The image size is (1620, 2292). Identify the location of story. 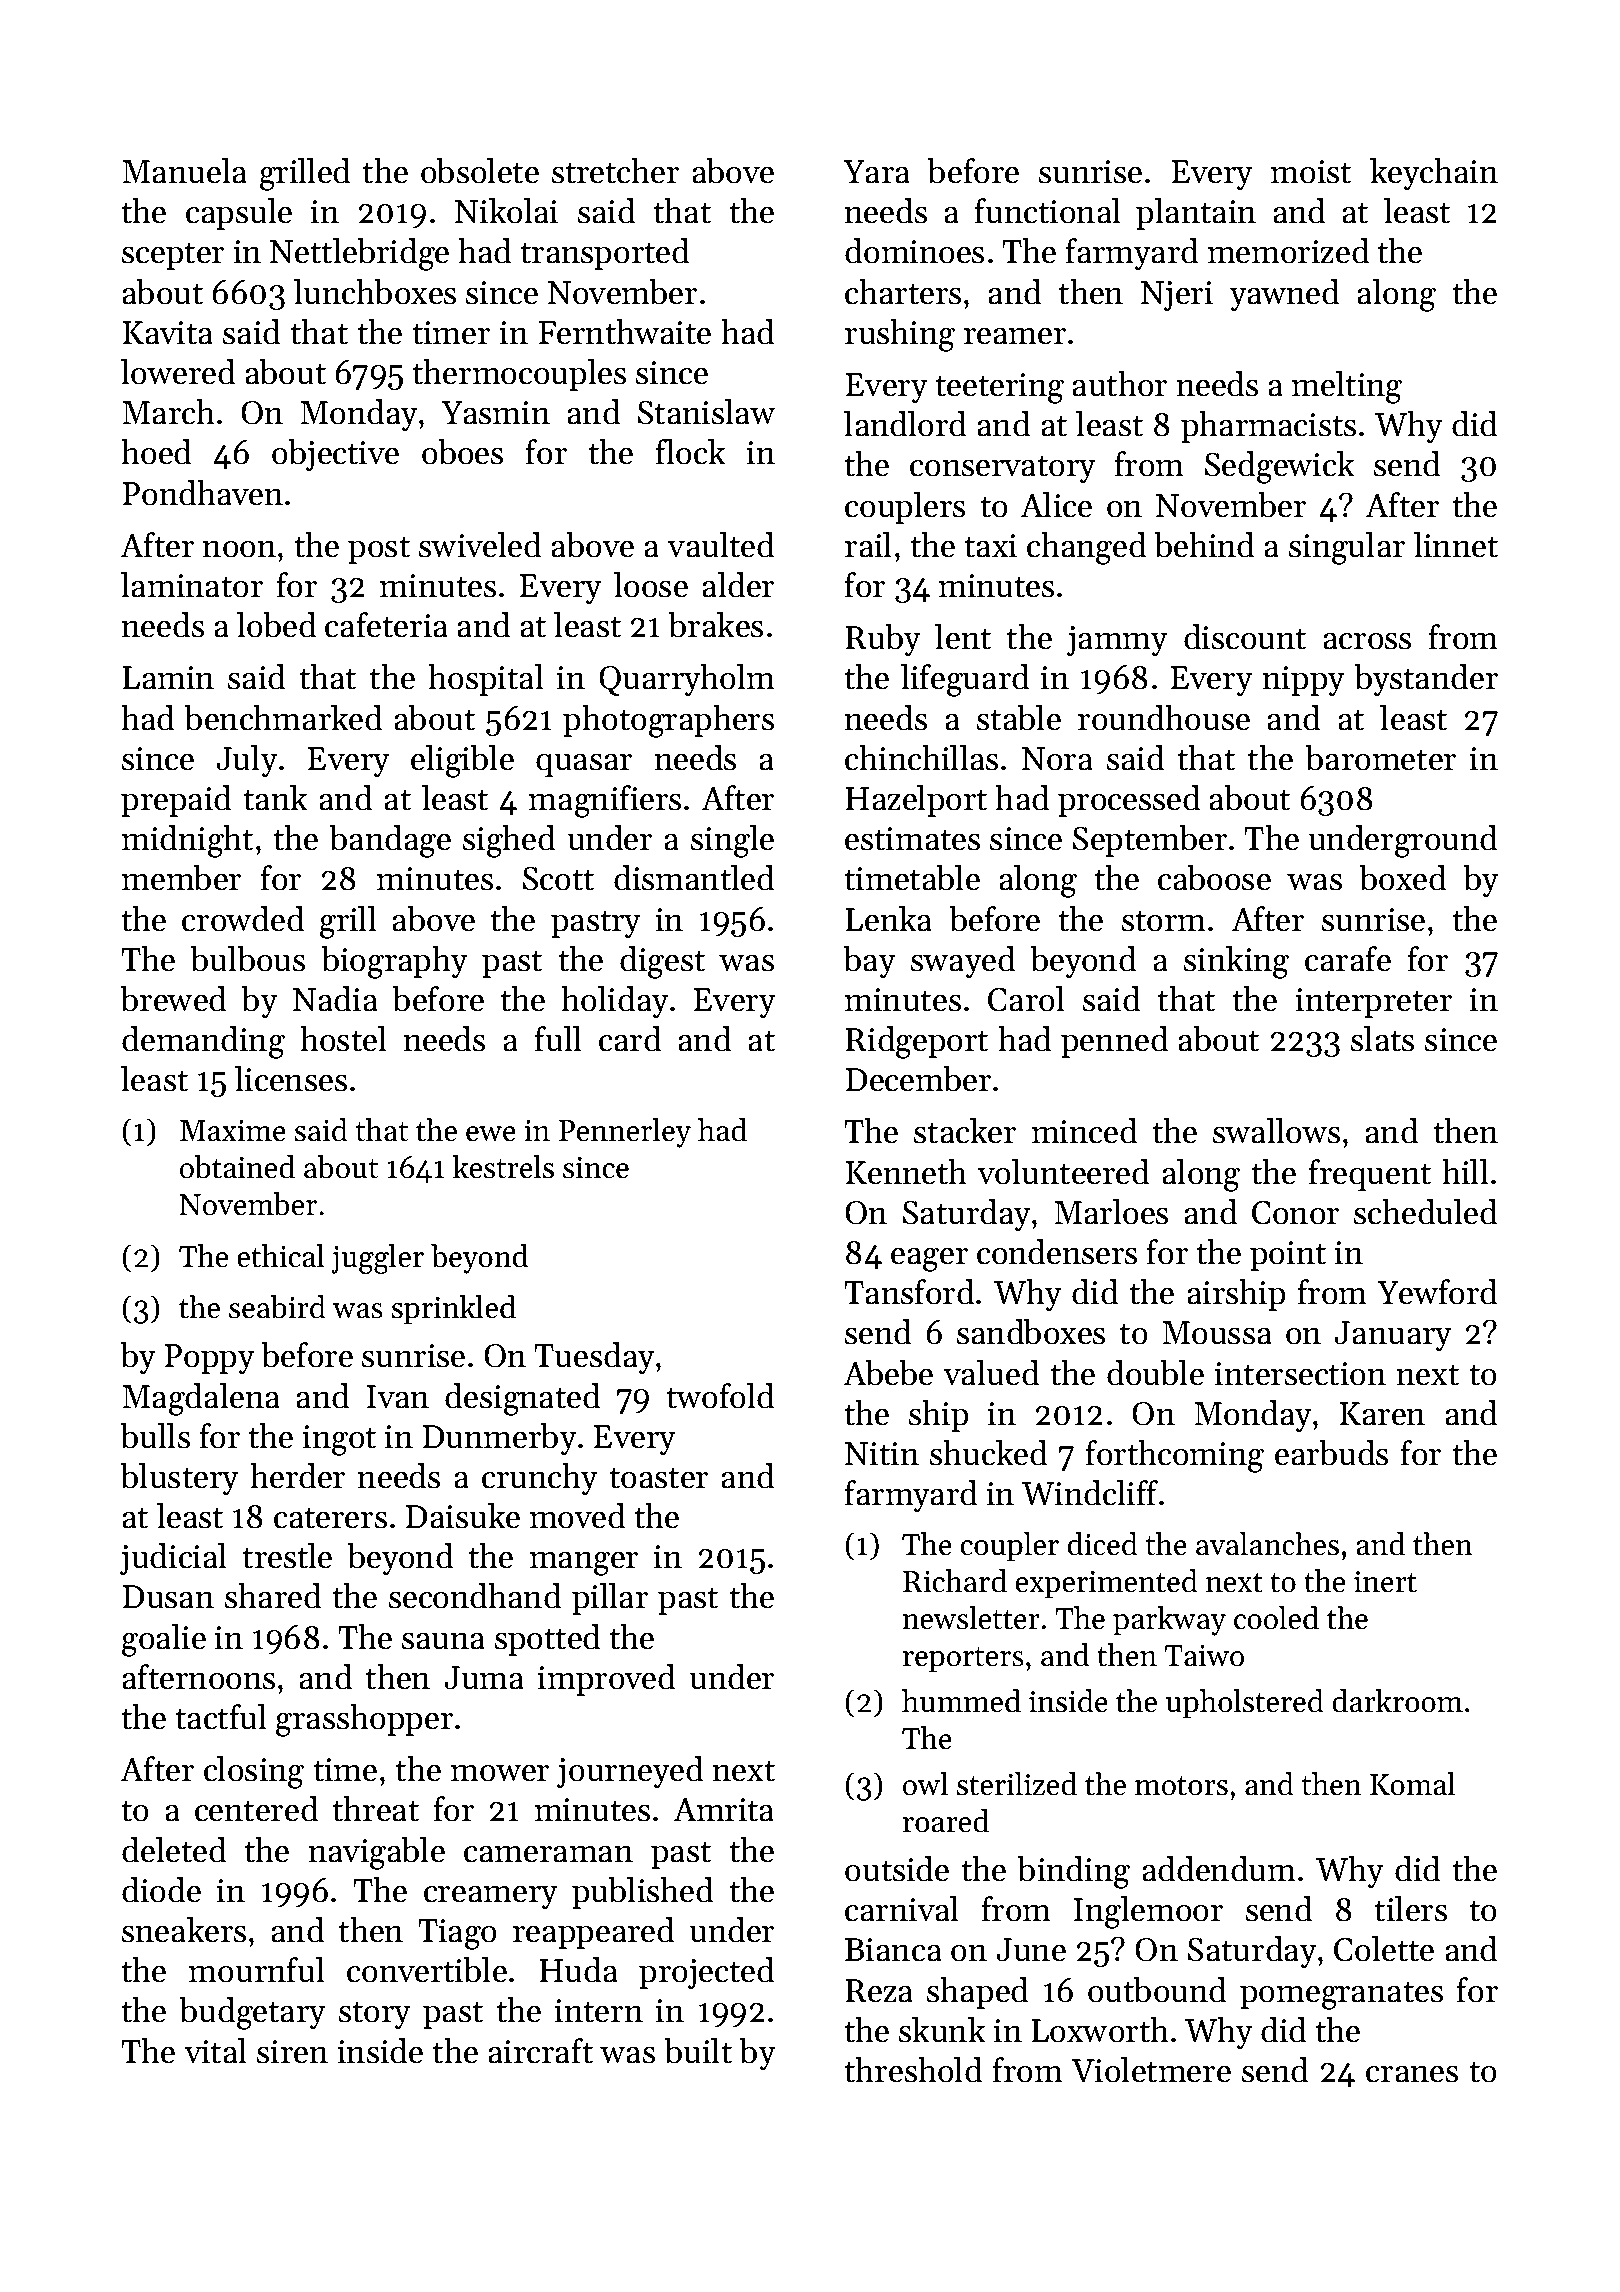
(375, 2015).
